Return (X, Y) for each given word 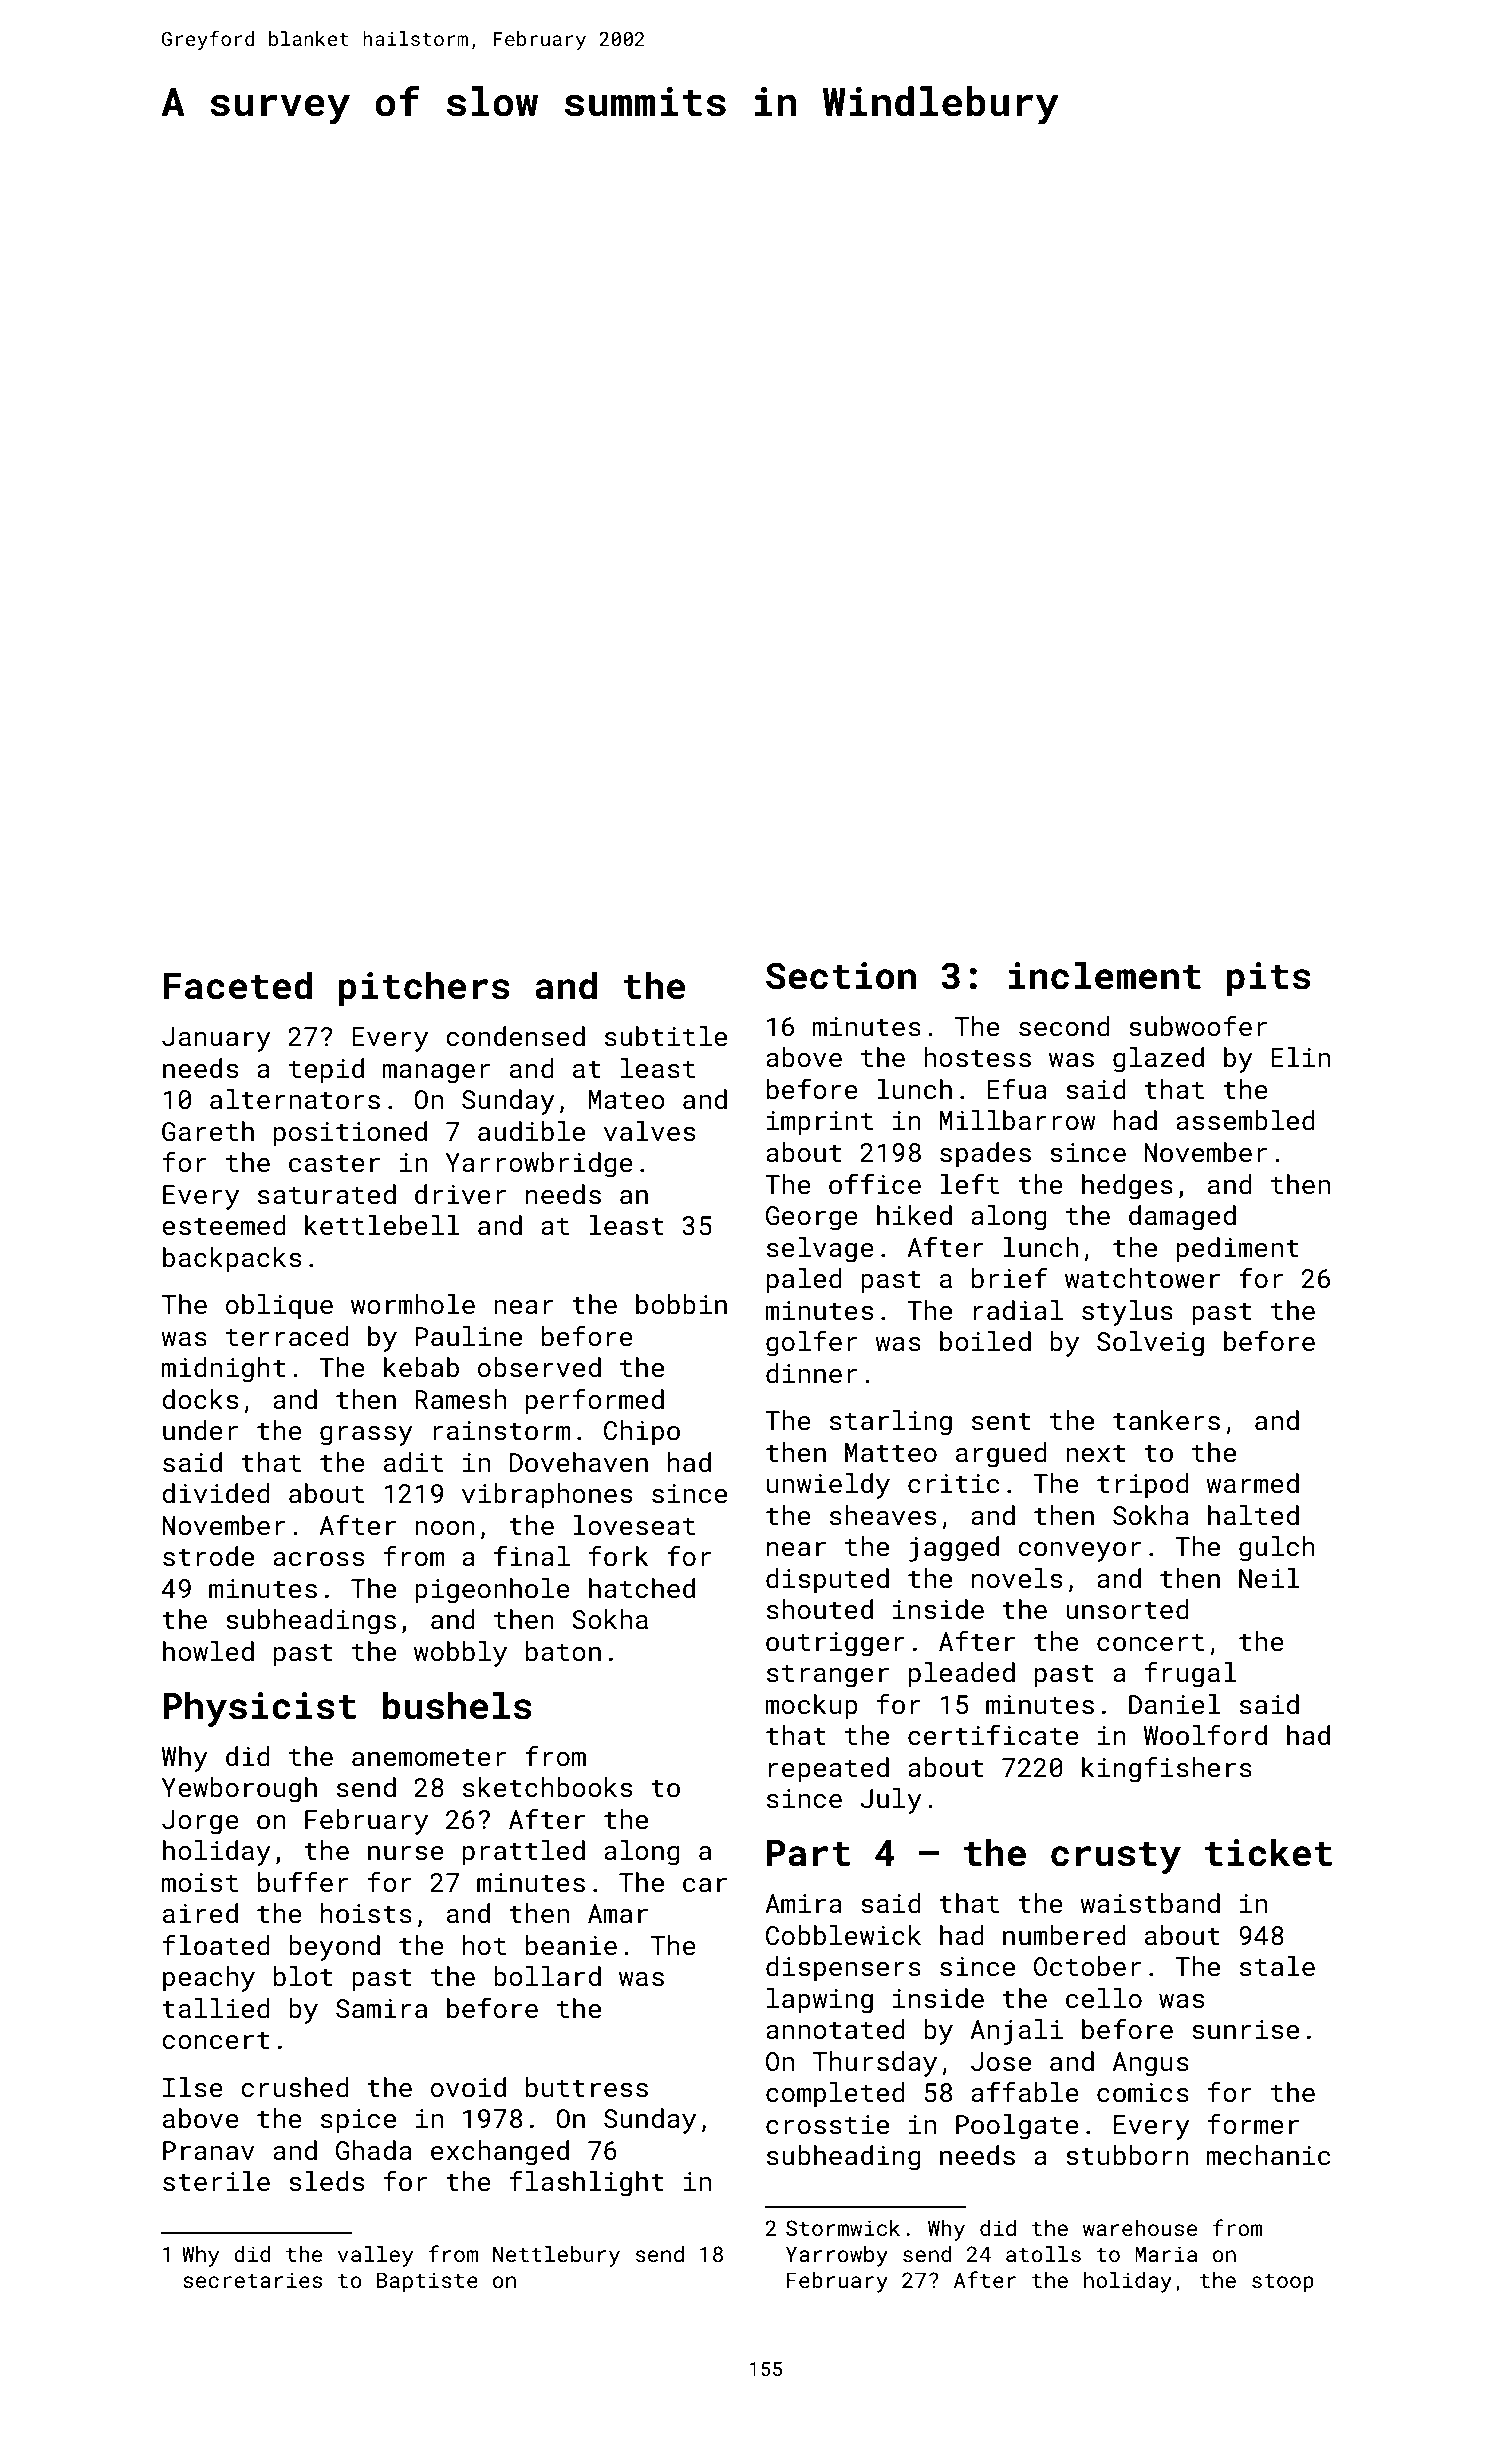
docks (200, 1399)
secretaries (252, 2280)
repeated (829, 1770)
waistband (1150, 1903)
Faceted (237, 985)
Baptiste (427, 2282)
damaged (1182, 1218)
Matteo (891, 1453)
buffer (303, 1881)
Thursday (875, 2064)
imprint (820, 1123)
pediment (1238, 1250)
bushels (457, 1705)
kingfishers (1167, 1769)
